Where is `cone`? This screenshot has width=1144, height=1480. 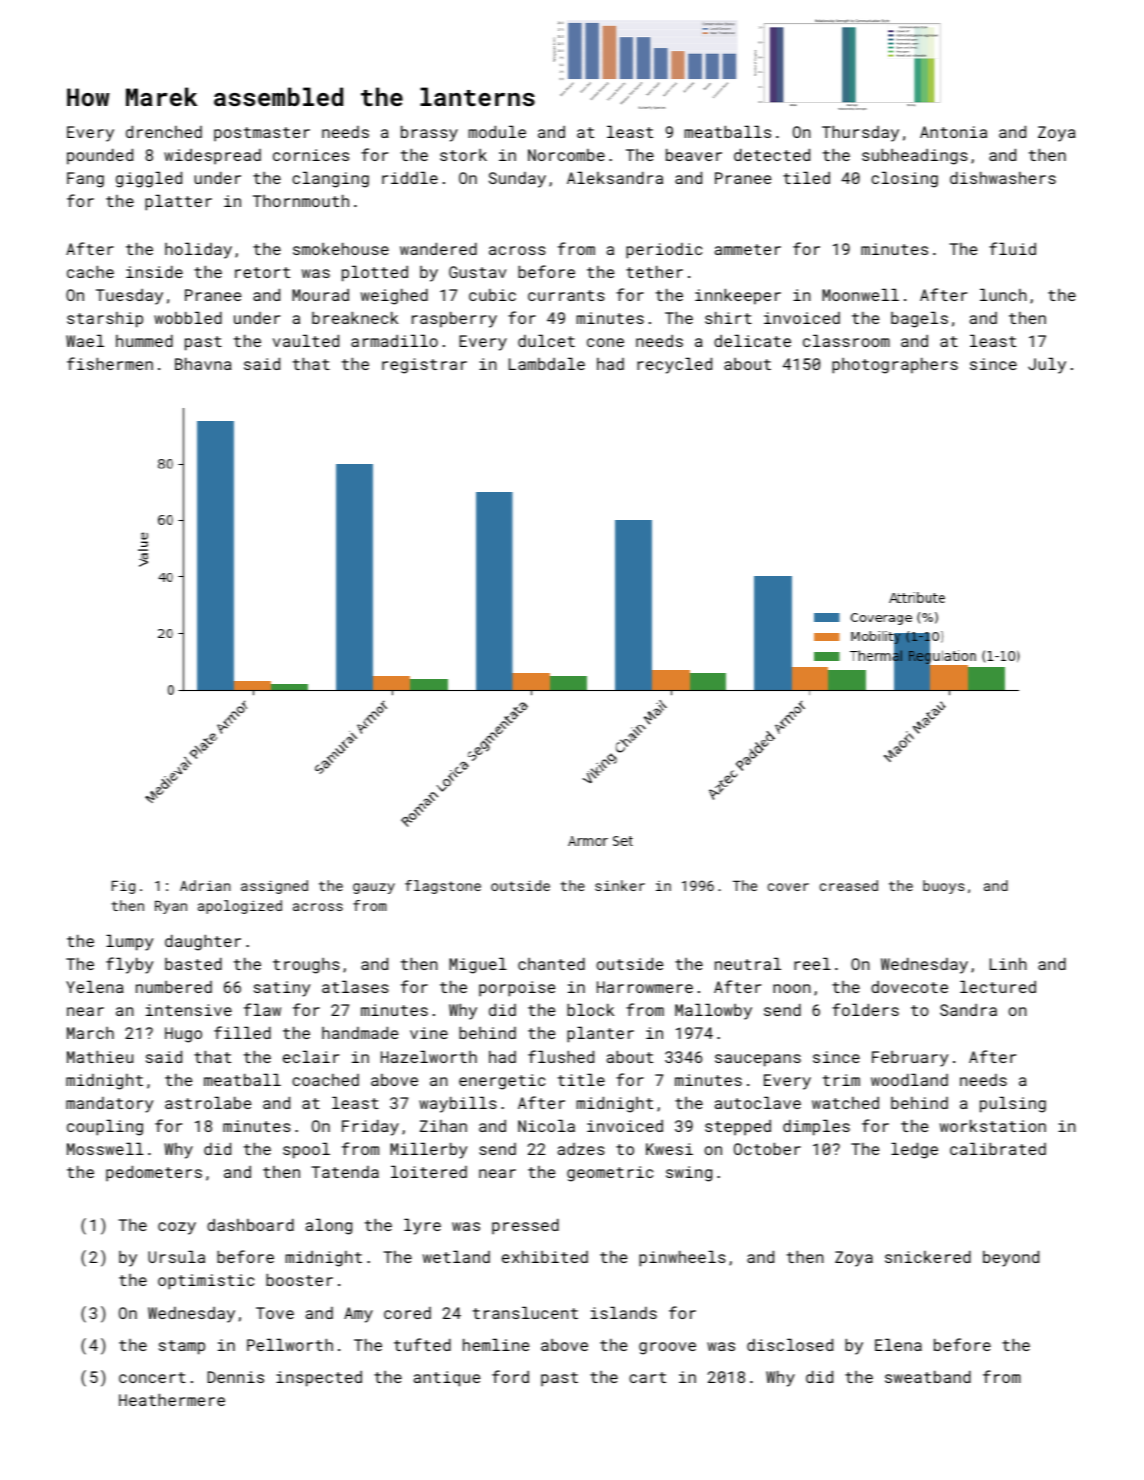
cone is located at coordinates (605, 342).
